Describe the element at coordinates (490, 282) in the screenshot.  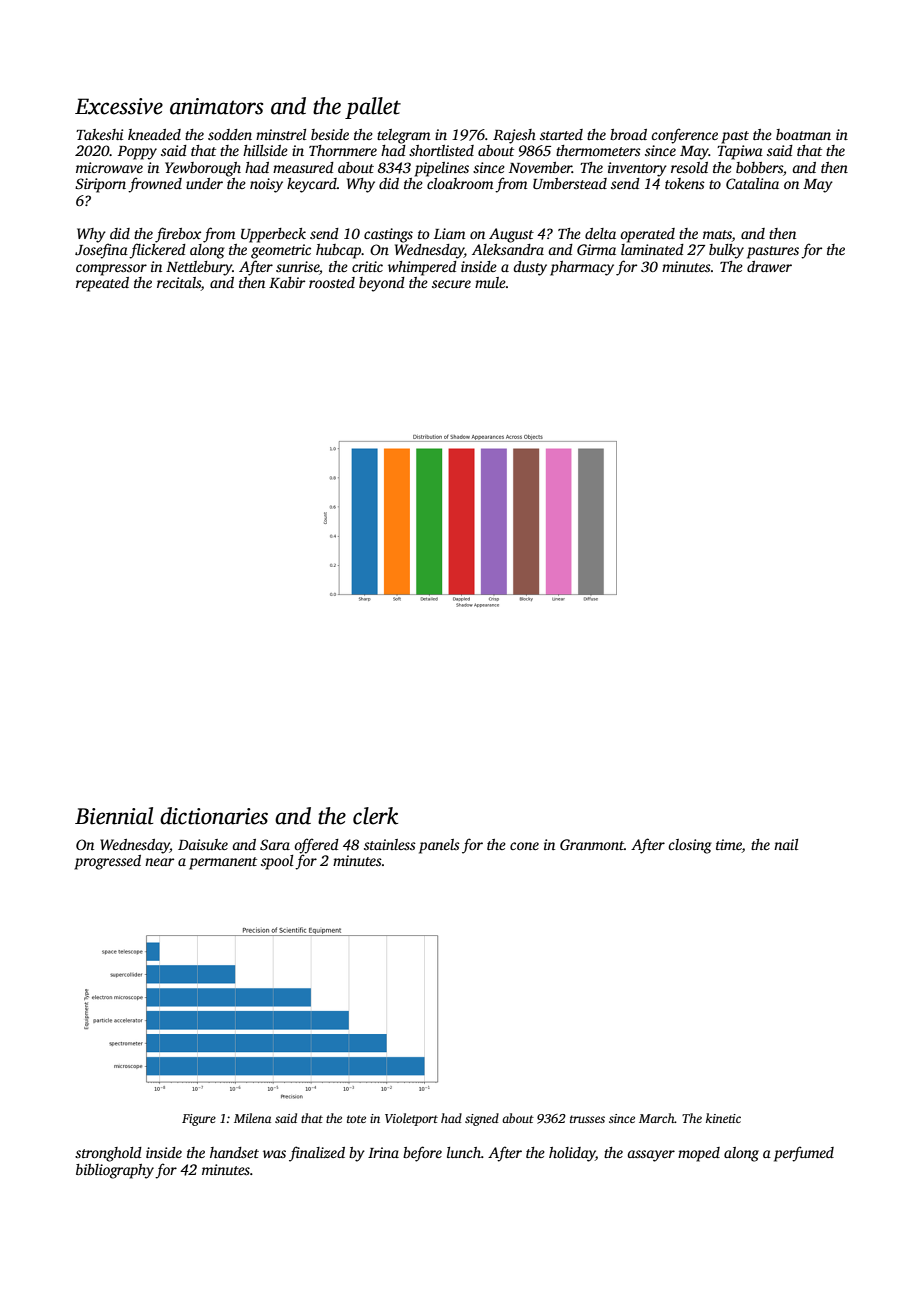
I see `mule` at that location.
